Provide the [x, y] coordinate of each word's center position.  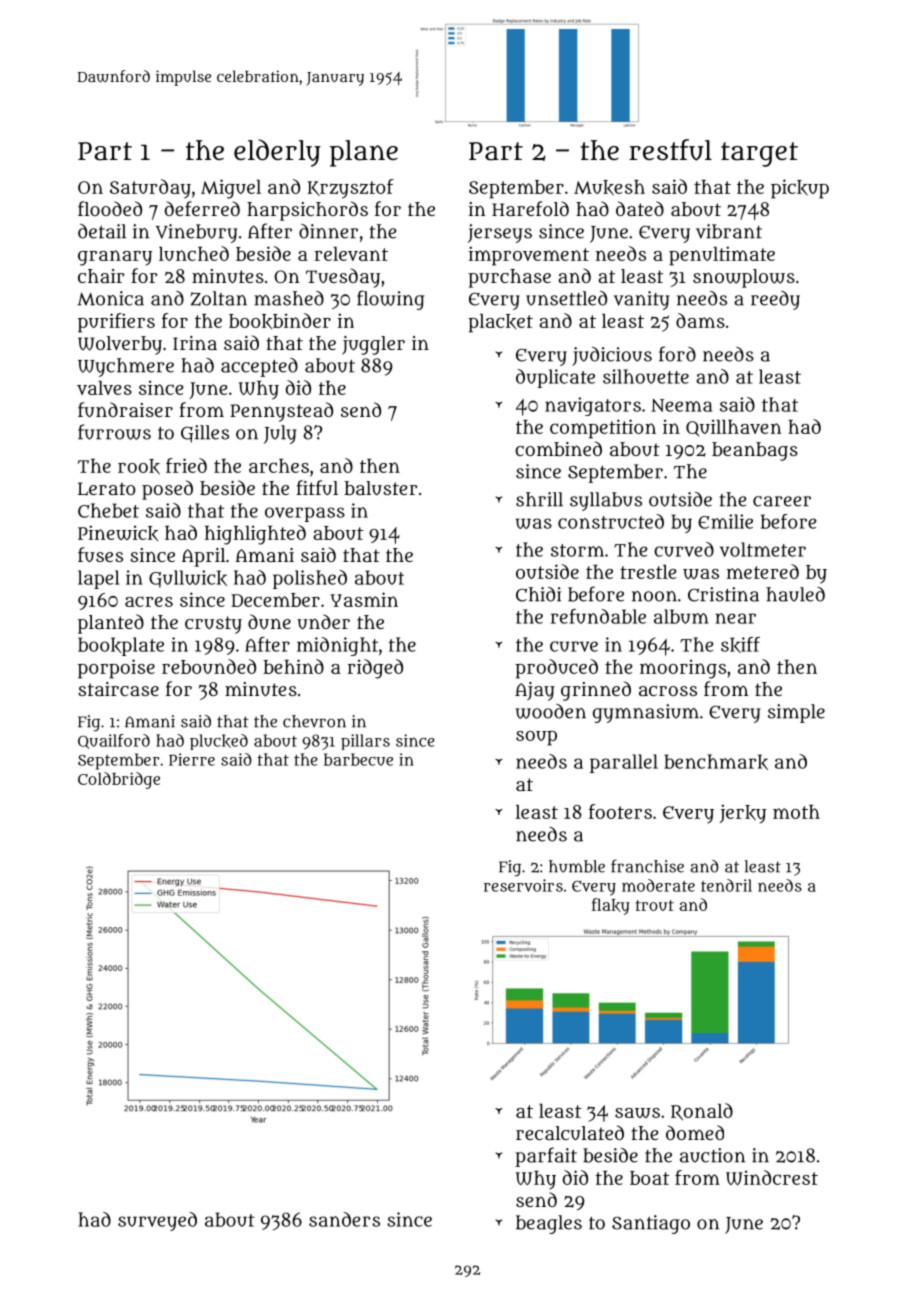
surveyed [157, 1221]
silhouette [646, 376]
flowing [391, 300]
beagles [549, 1224]
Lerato [106, 489]
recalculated [570, 1133]
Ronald [702, 1112]
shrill [539, 499]
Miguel [231, 189]
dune [269, 621]
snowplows [744, 278]
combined [558, 448]
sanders [344, 1219]
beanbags [755, 451]
